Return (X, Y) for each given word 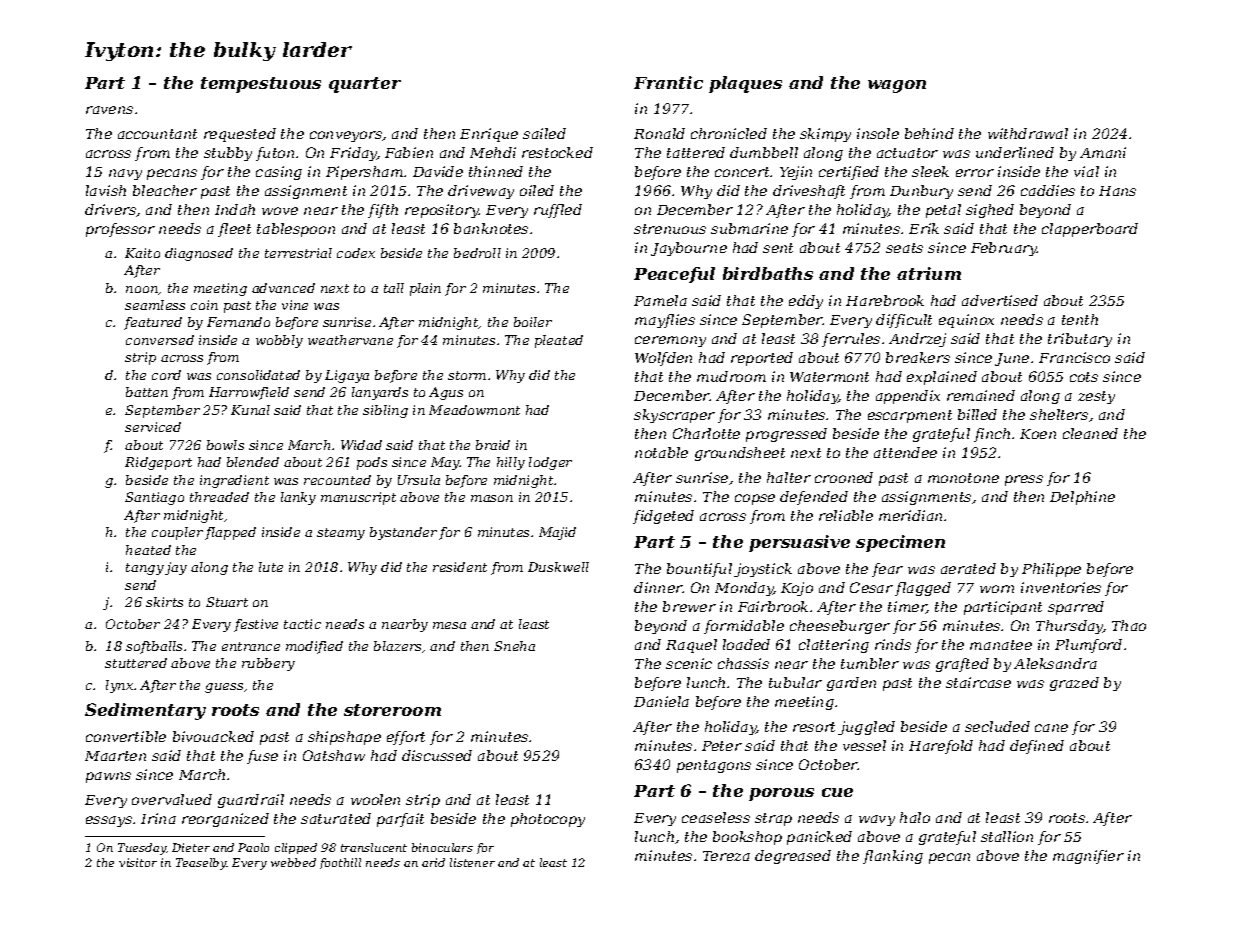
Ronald (659, 133)
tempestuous (261, 85)
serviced (153, 427)
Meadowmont (474, 410)
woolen (375, 799)
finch (992, 435)
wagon (897, 86)
